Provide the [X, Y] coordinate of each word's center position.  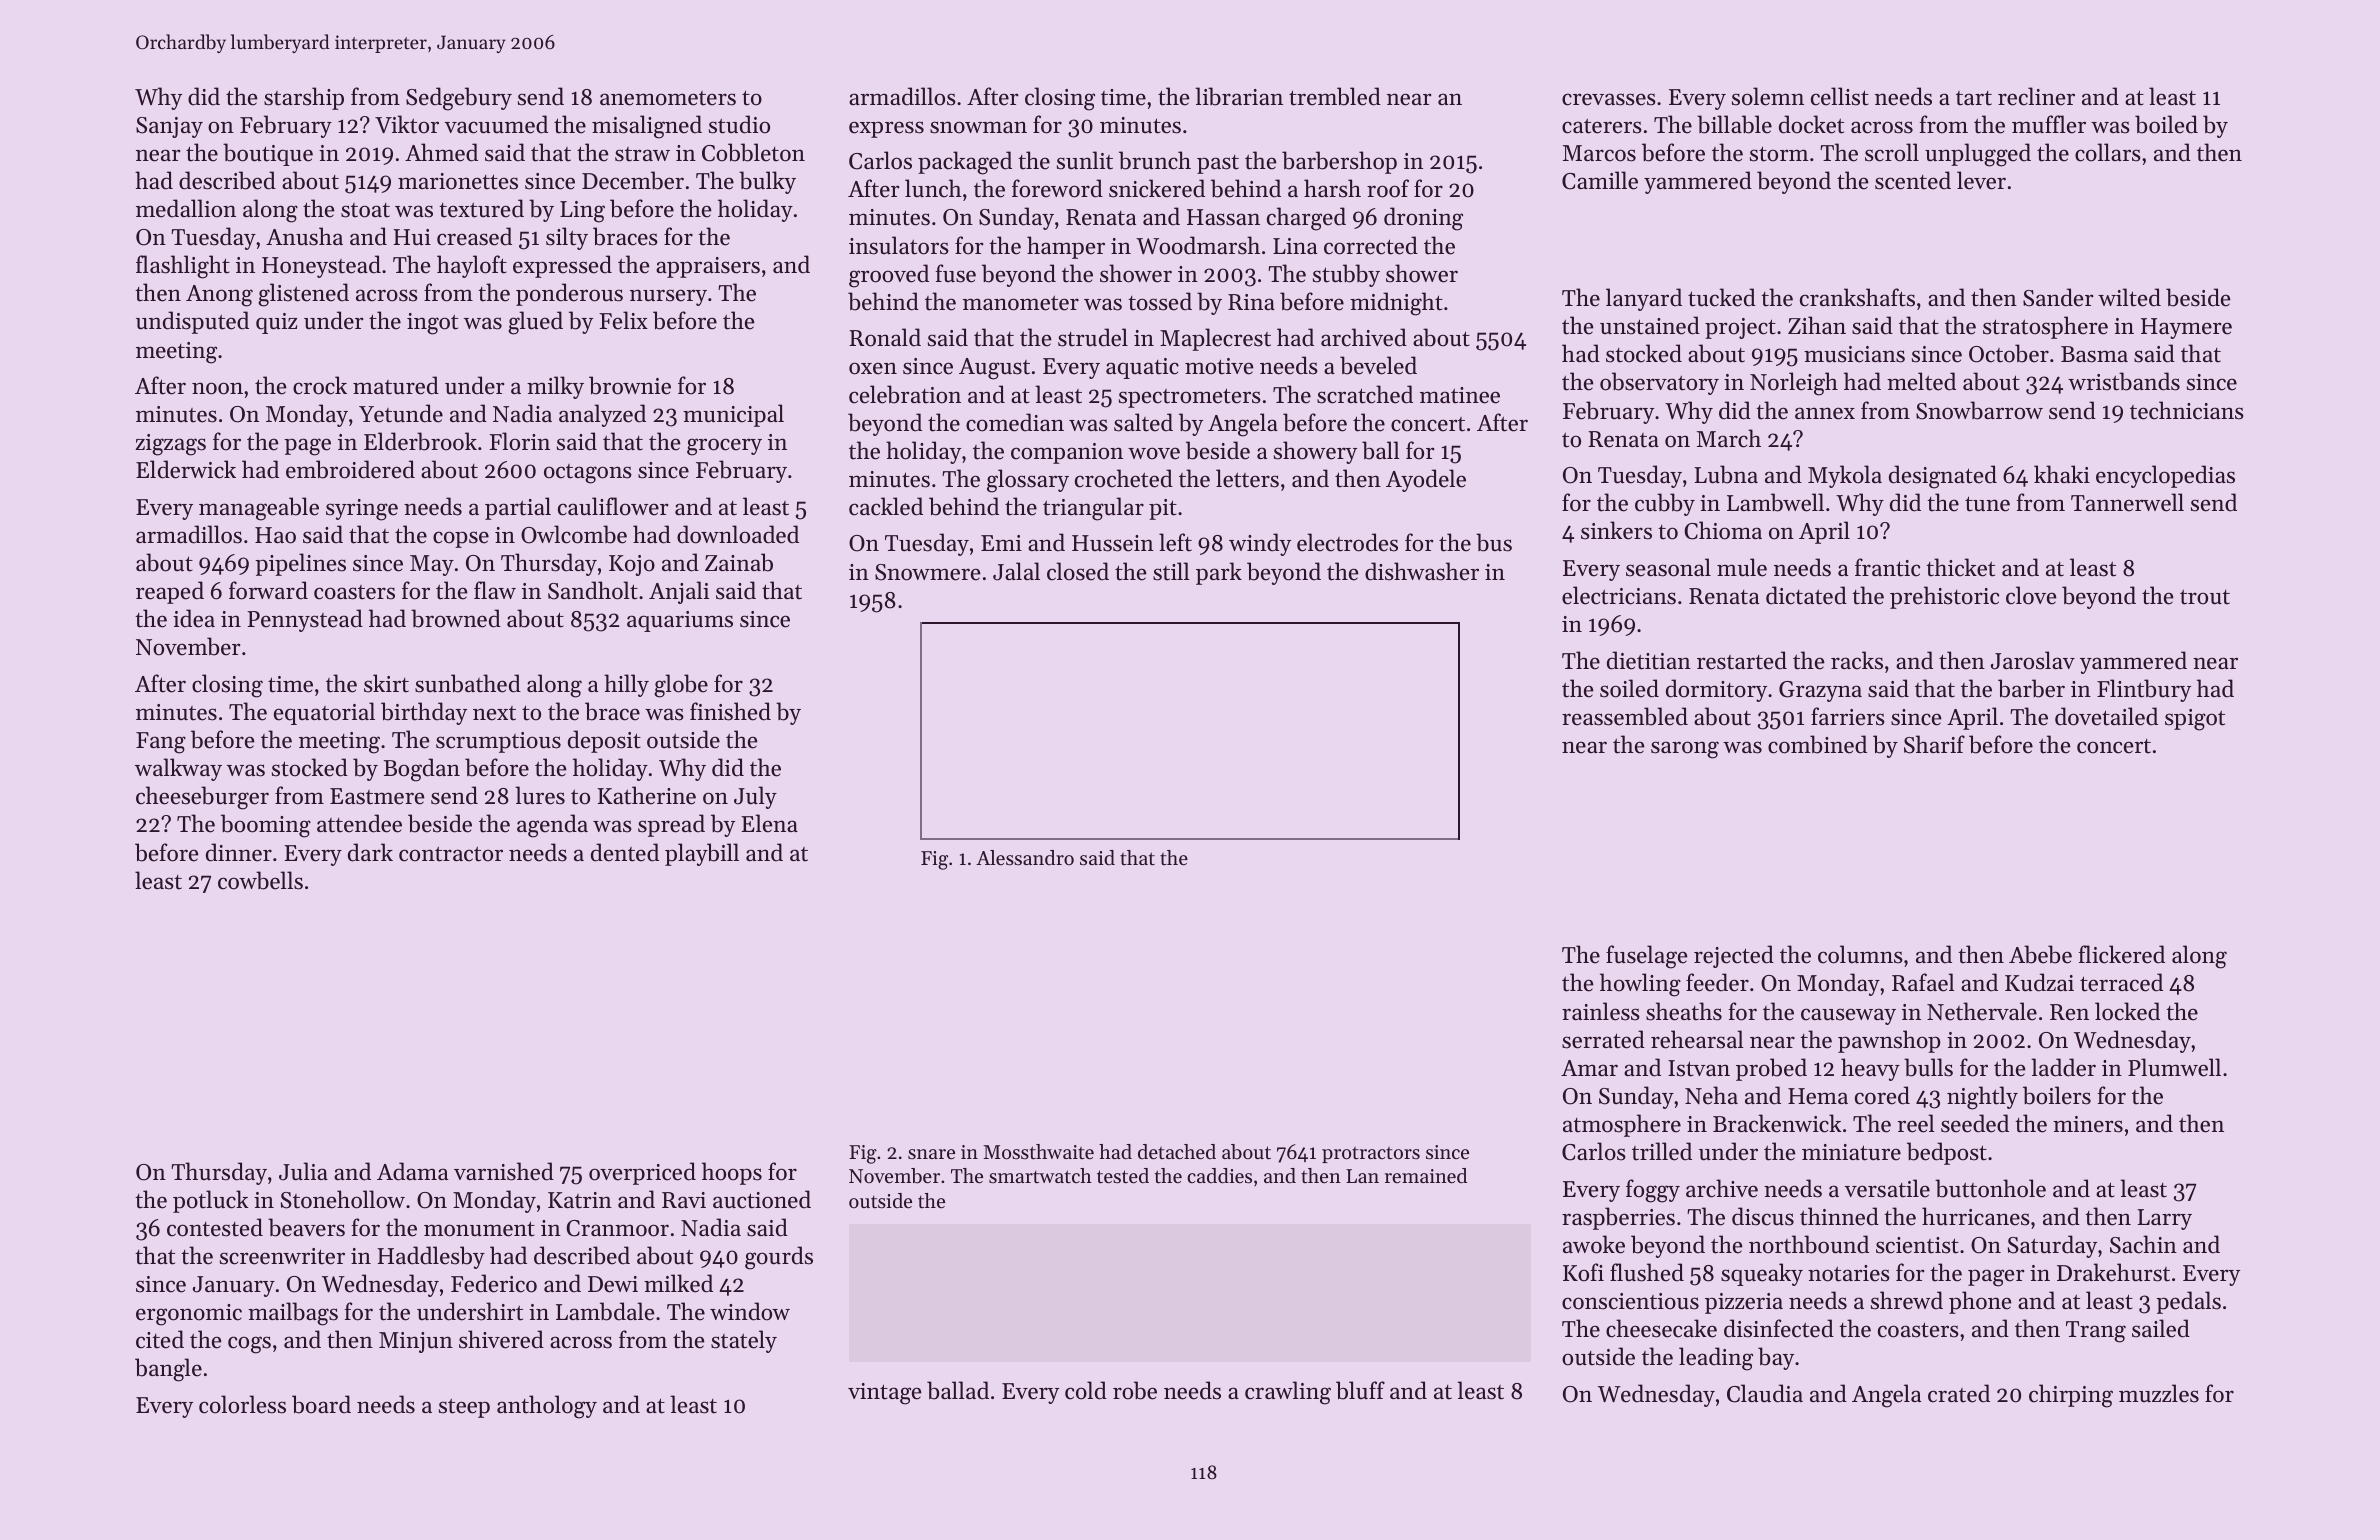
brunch [1155, 160]
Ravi [684, 1200]
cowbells [260, 880]
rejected [1734, 956]
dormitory [1716, 690]
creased [474, 236]
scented [1913, 180]
